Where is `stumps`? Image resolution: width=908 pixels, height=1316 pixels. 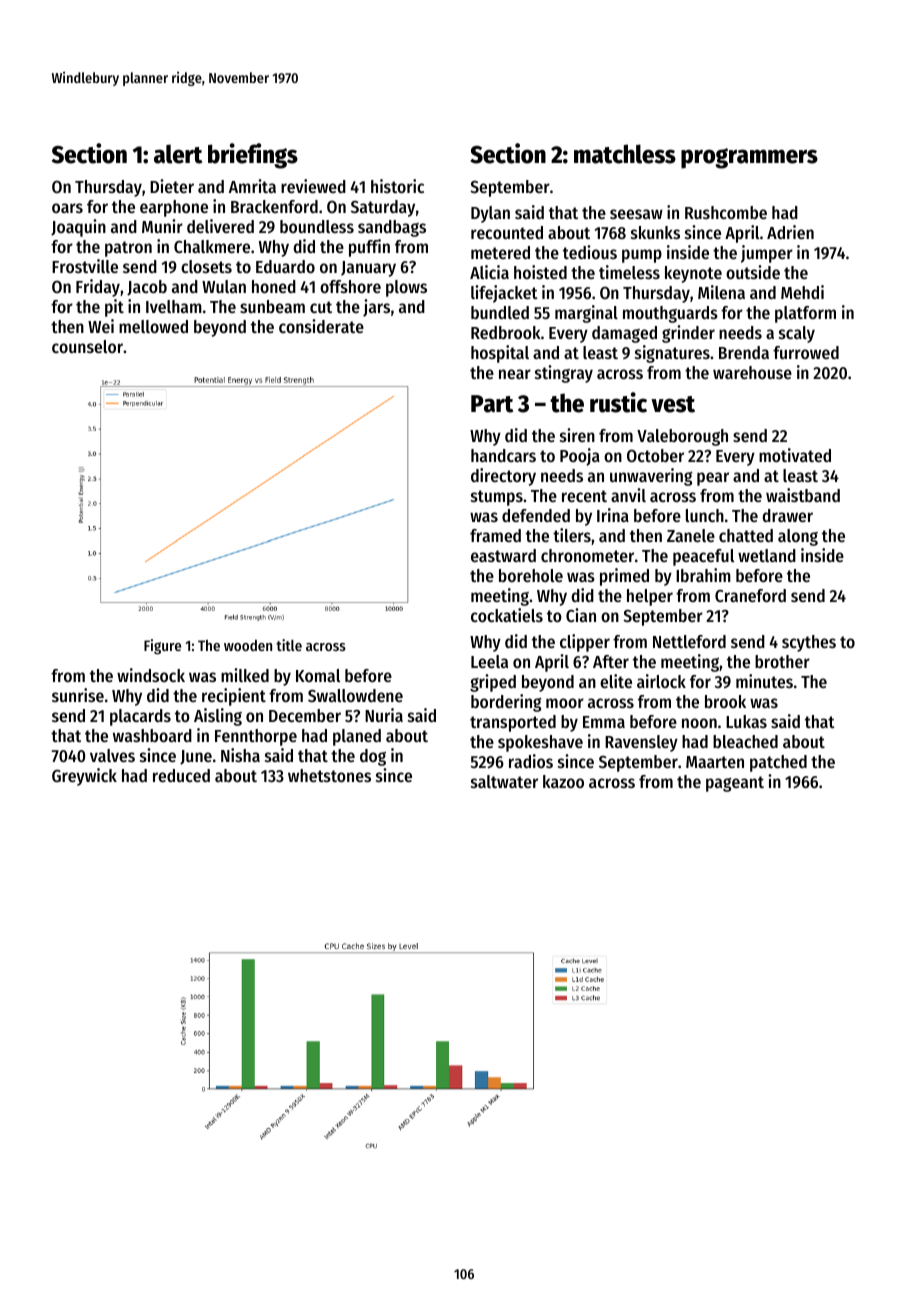
stumps is located at coordinates (497, 498).
